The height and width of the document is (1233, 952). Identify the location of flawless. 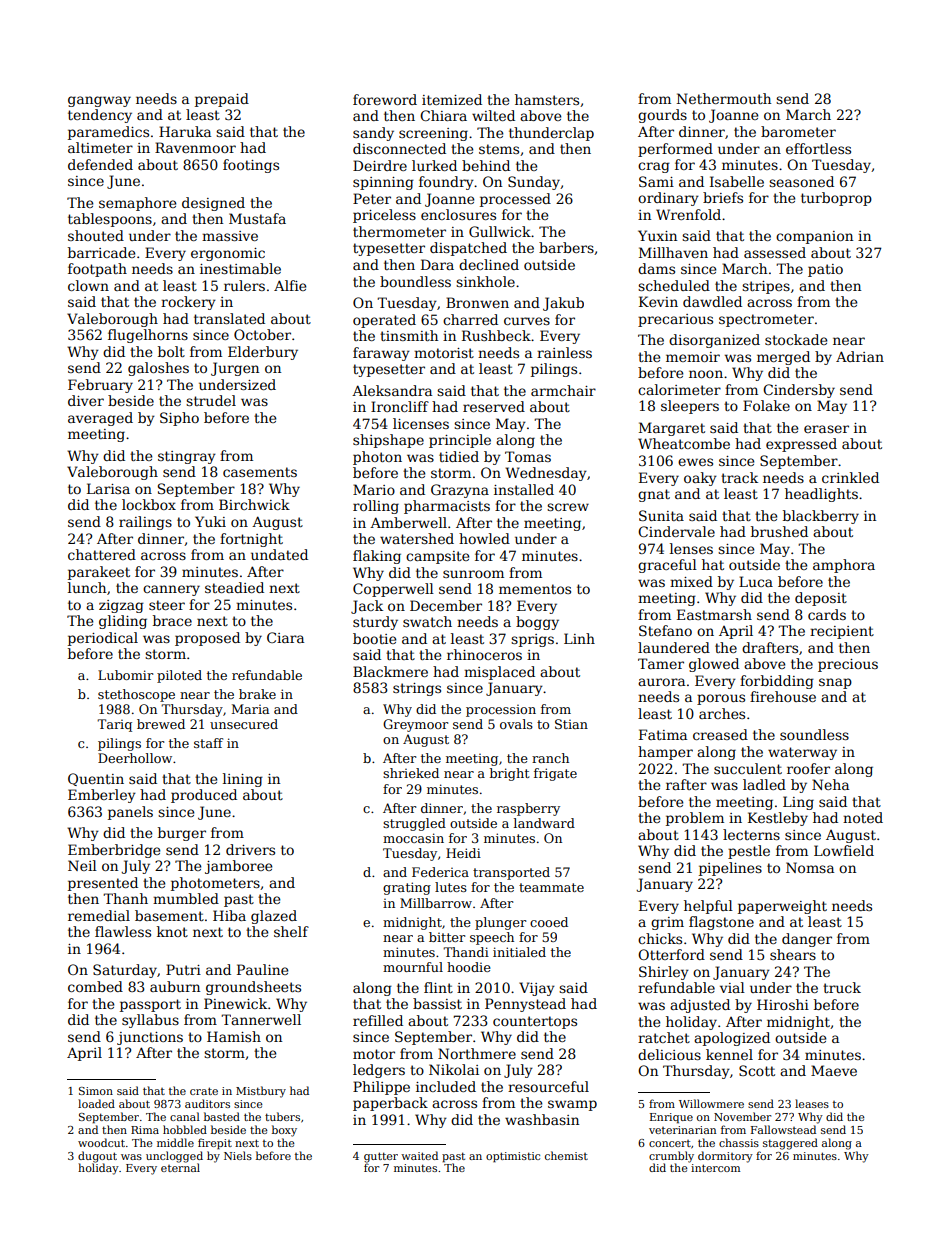
(123, 931).
